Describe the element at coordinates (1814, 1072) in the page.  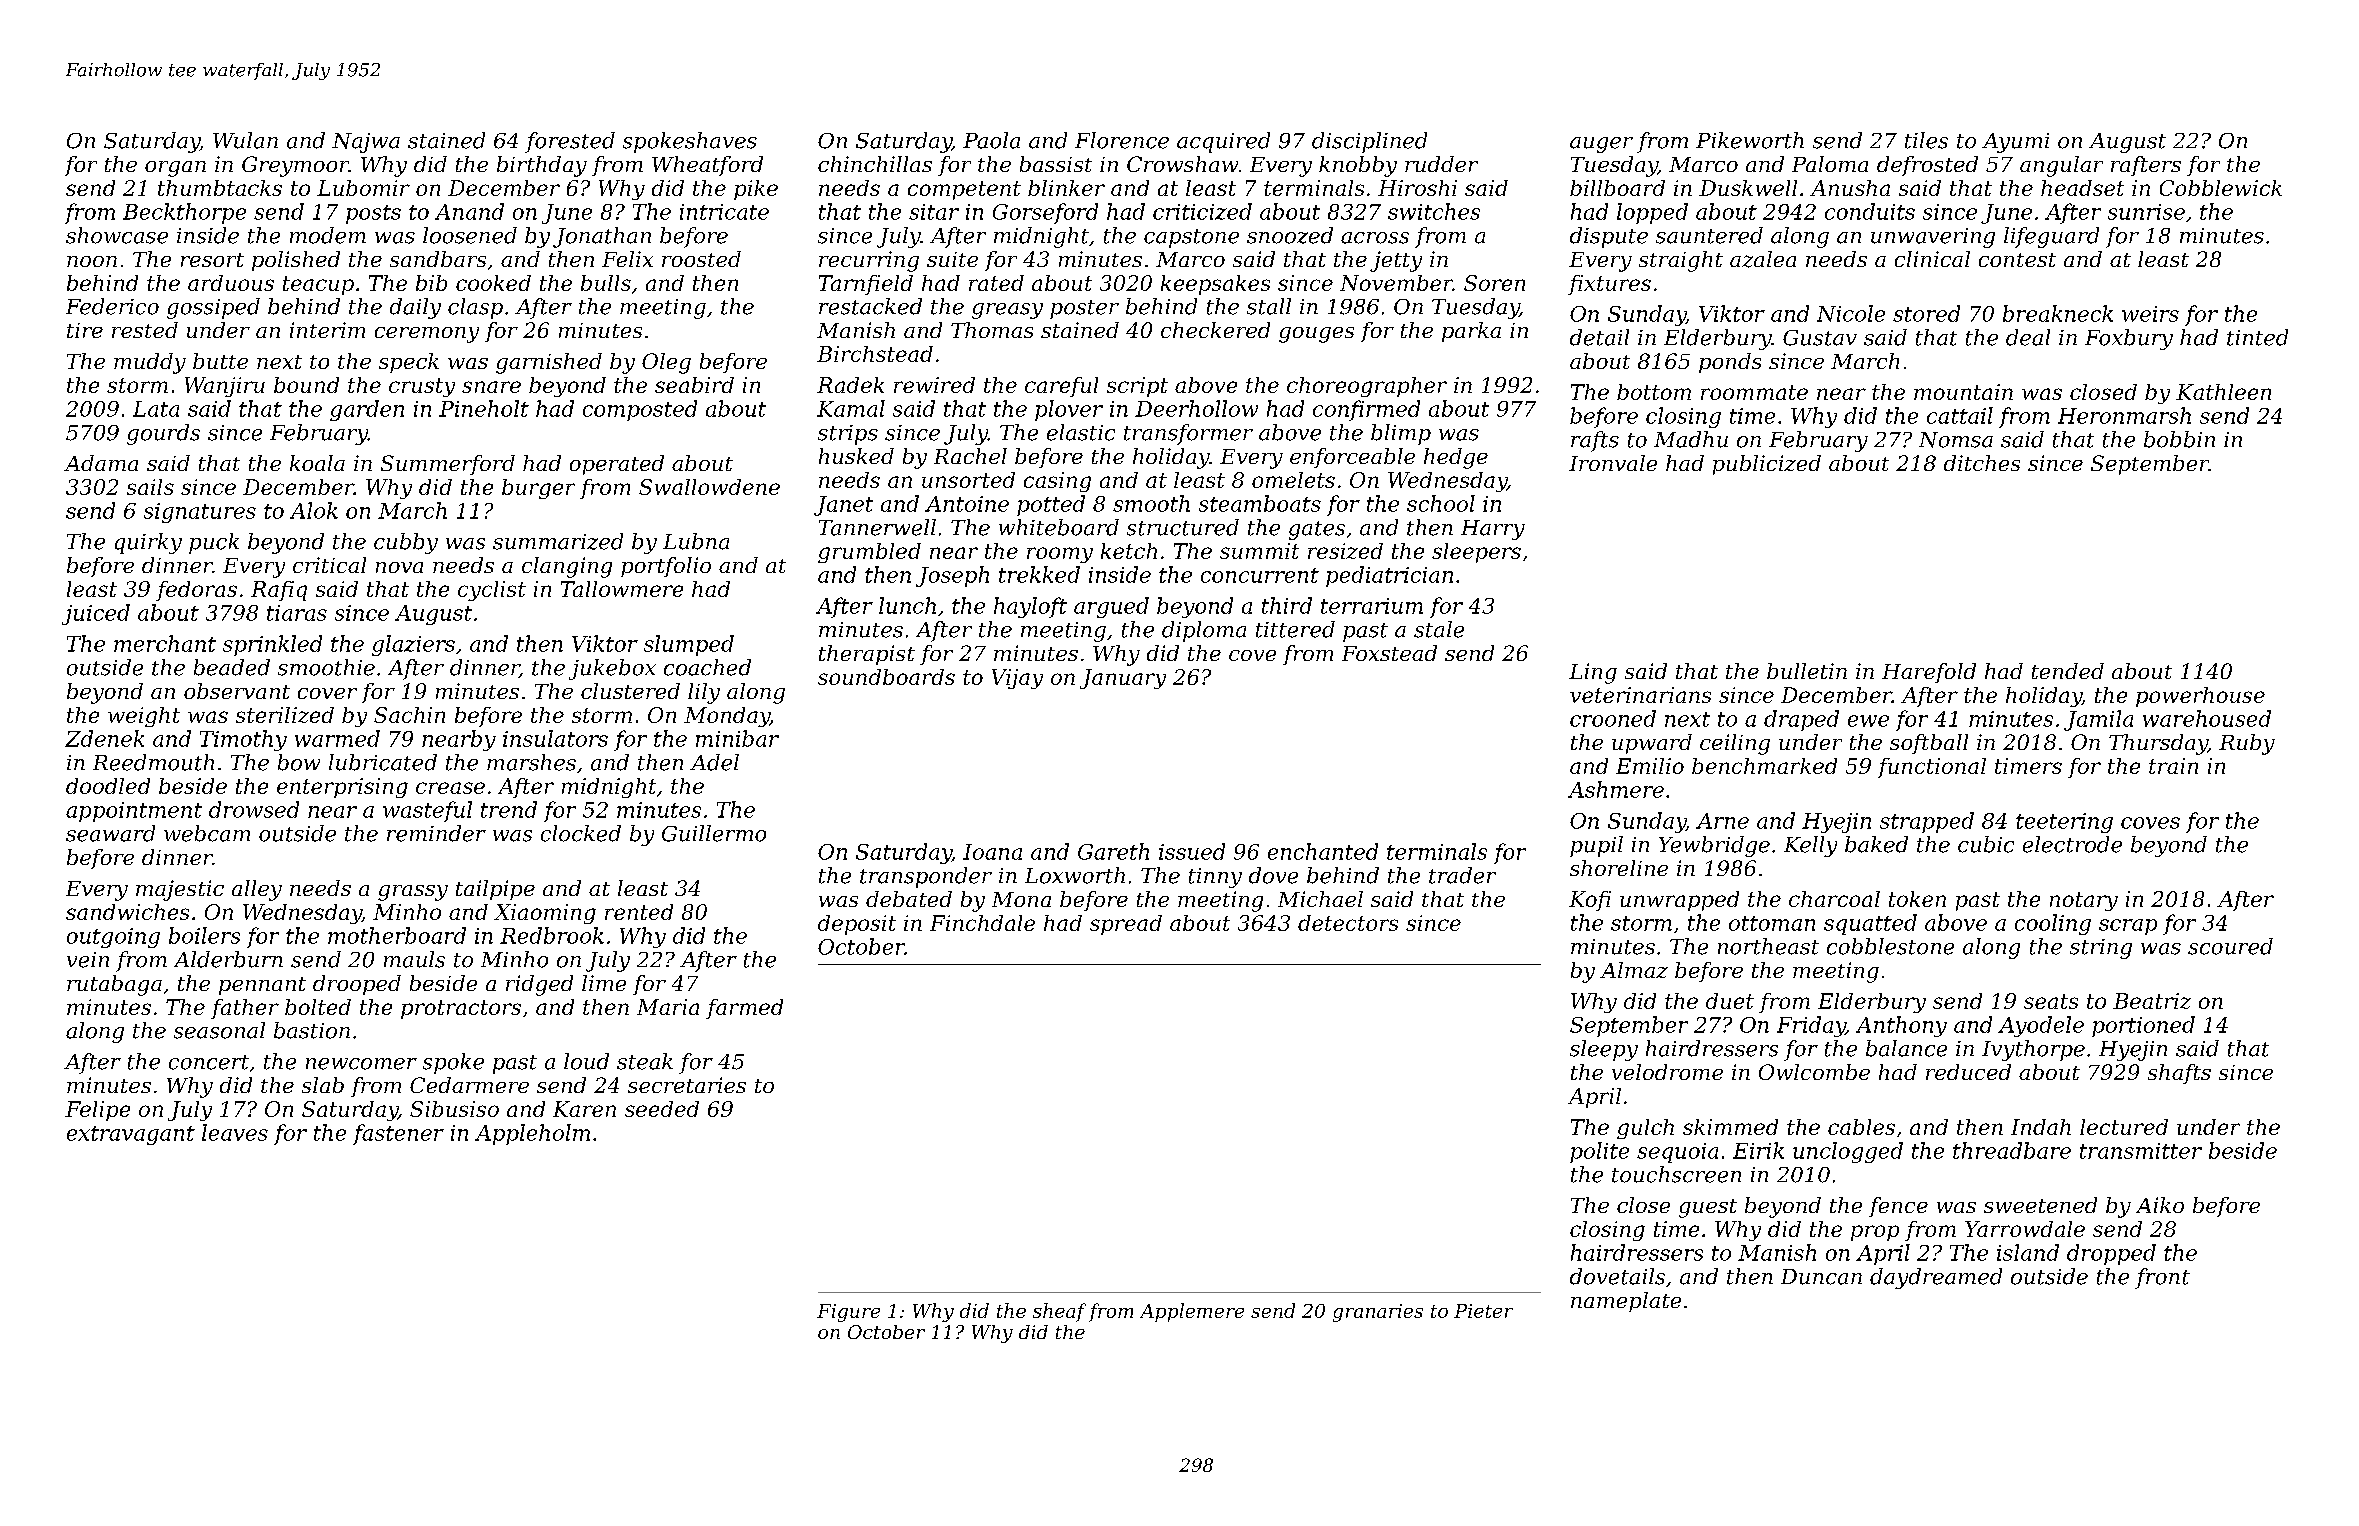
I see `Owlcombe` at that location.
